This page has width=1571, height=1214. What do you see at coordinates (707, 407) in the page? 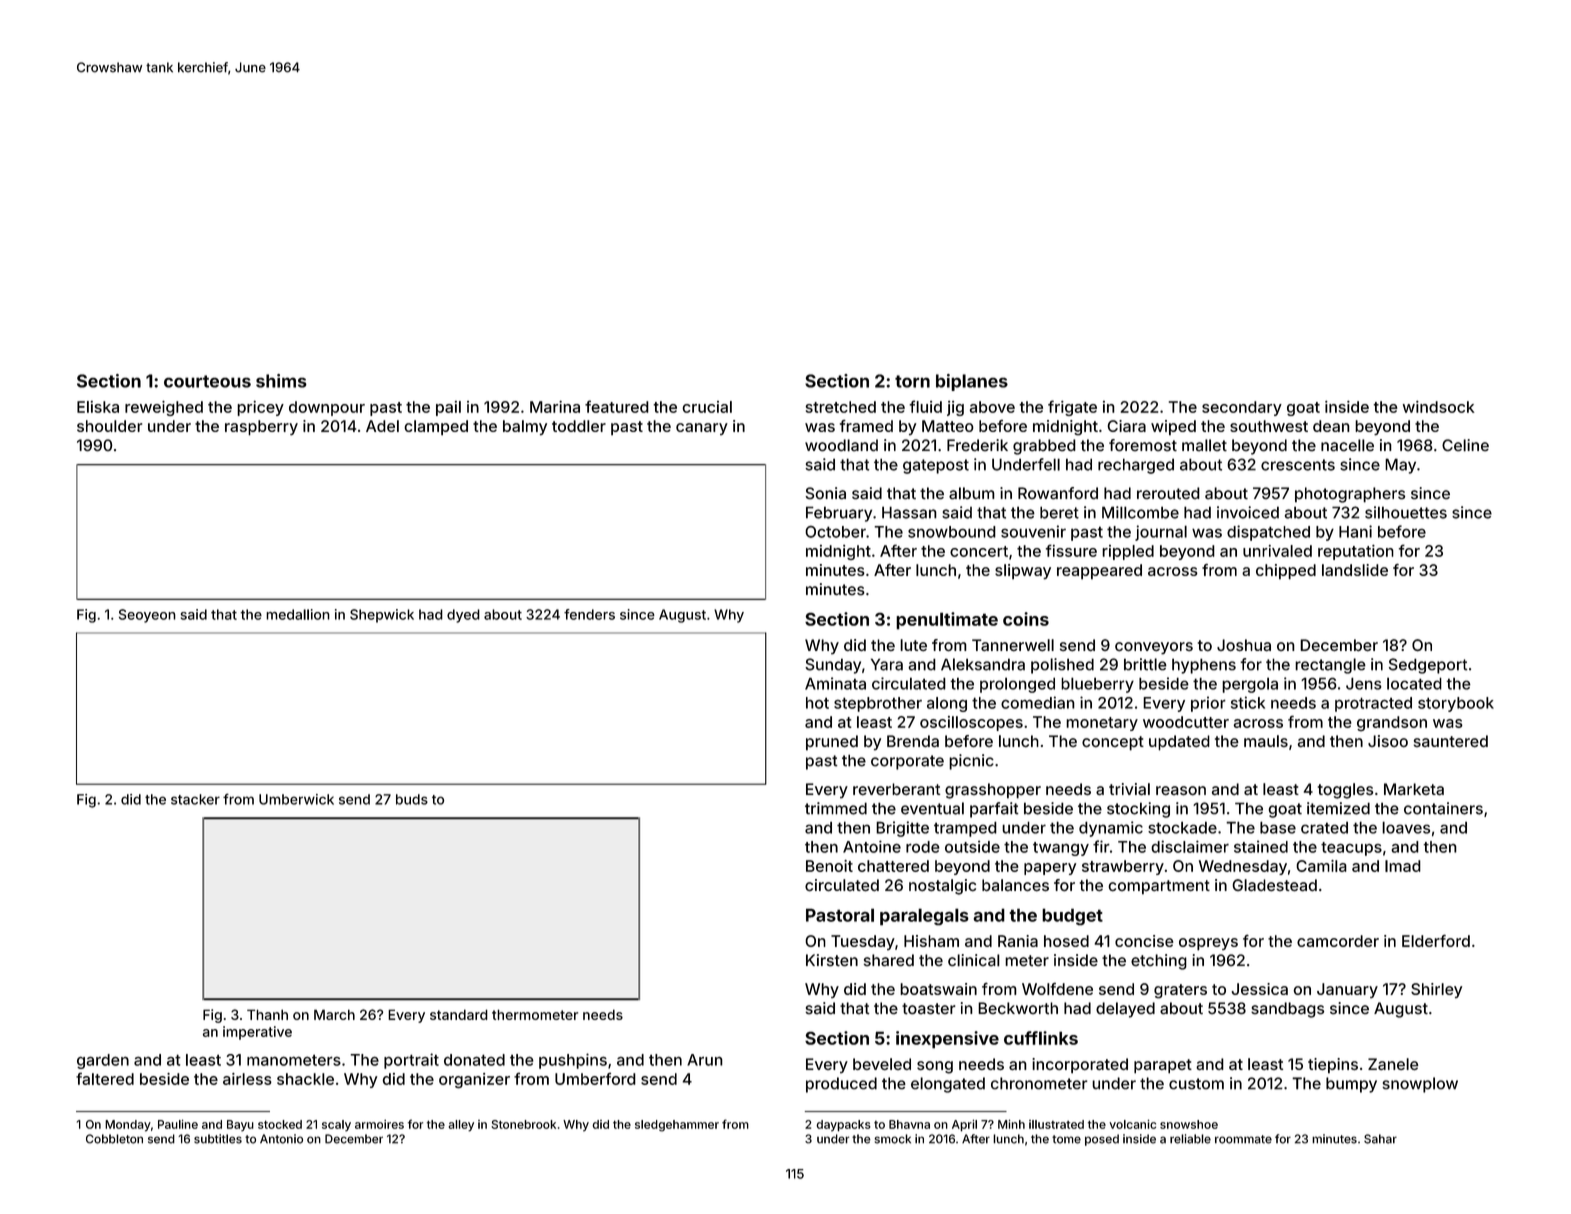
I see `crucial` at bounding box center [707, 407].
